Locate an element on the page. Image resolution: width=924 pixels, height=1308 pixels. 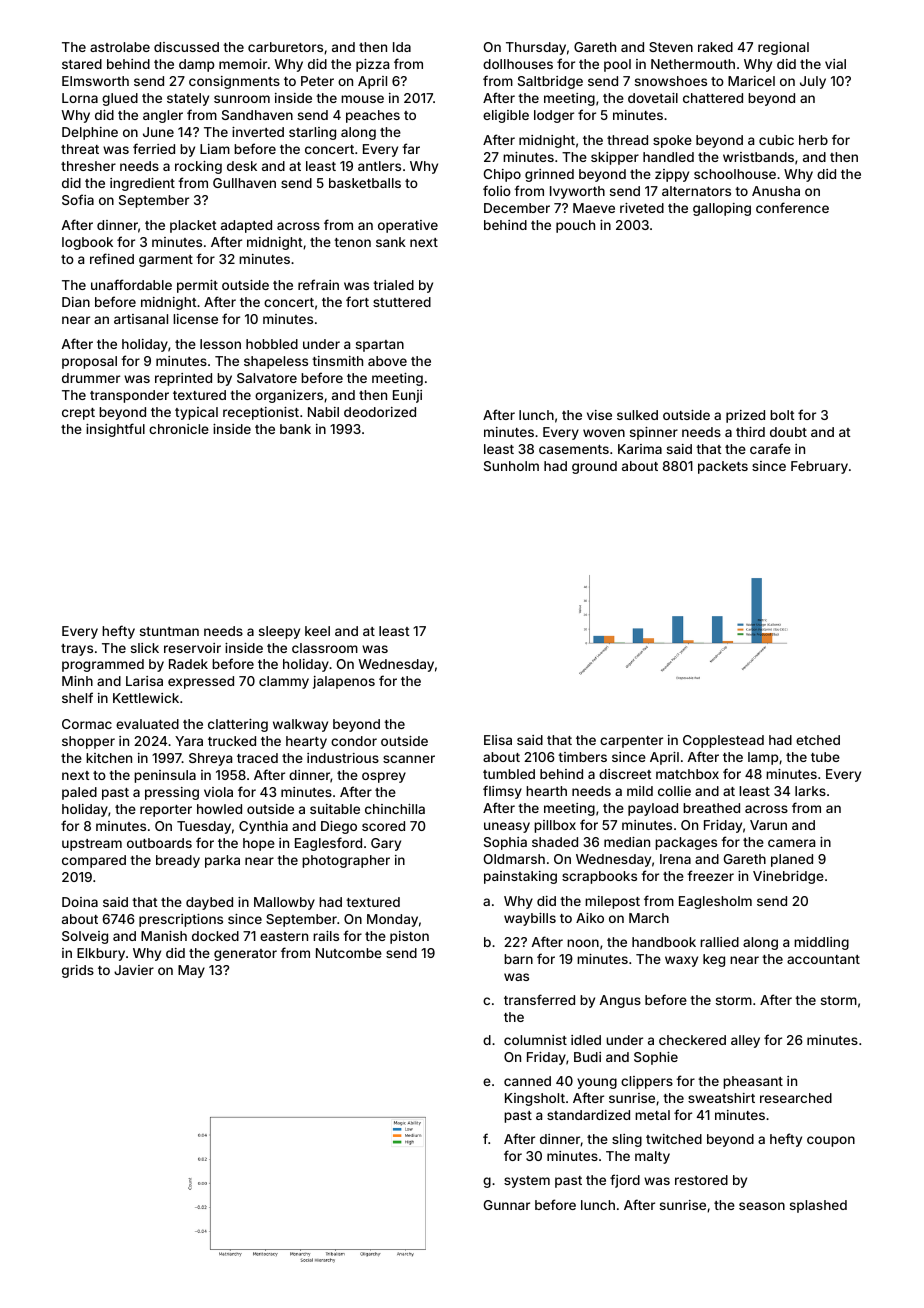
chronicle is located at coordinates (179, 429).
